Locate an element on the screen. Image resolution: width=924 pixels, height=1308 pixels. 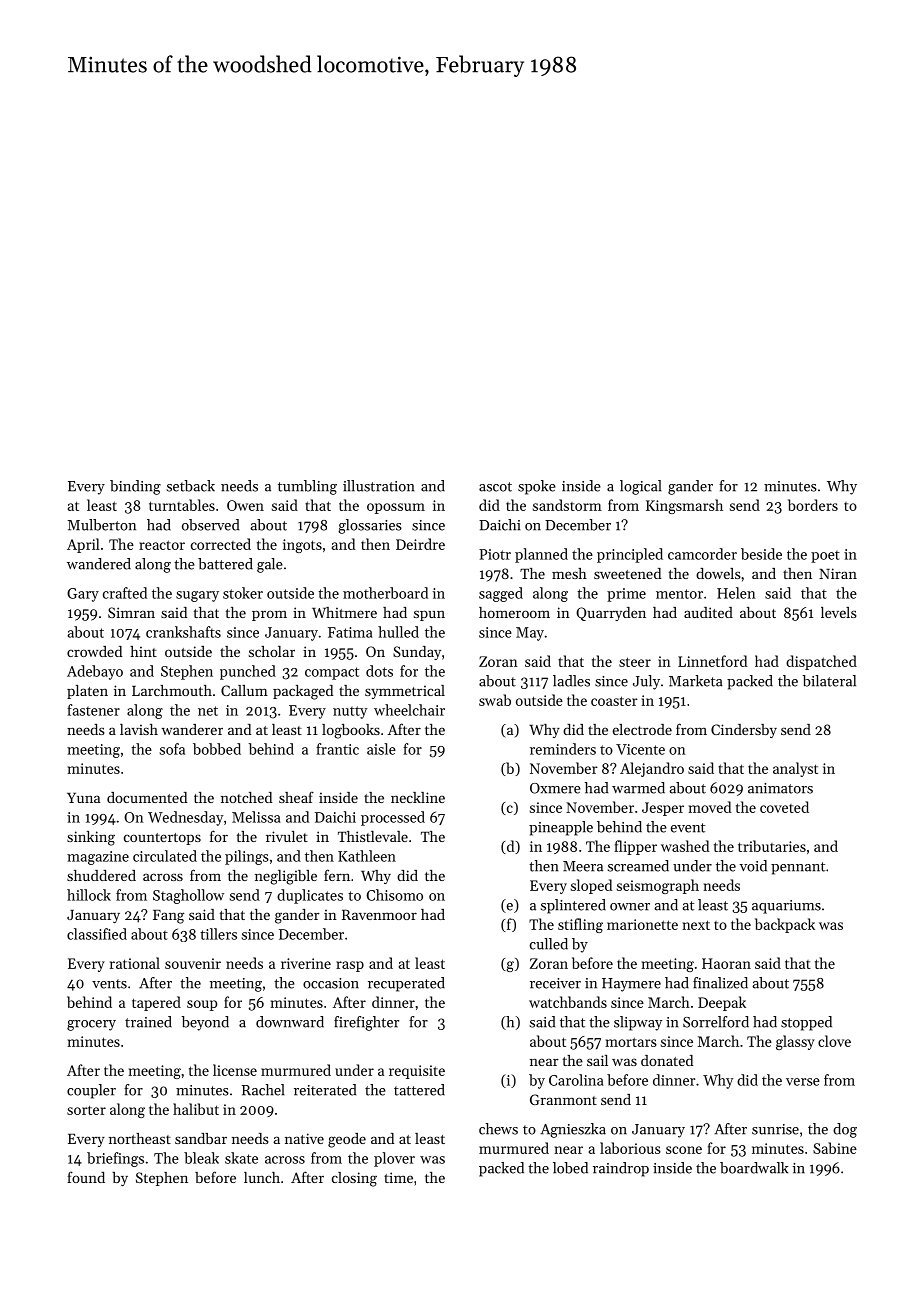
backpack is located at coordinates (785, 925).
